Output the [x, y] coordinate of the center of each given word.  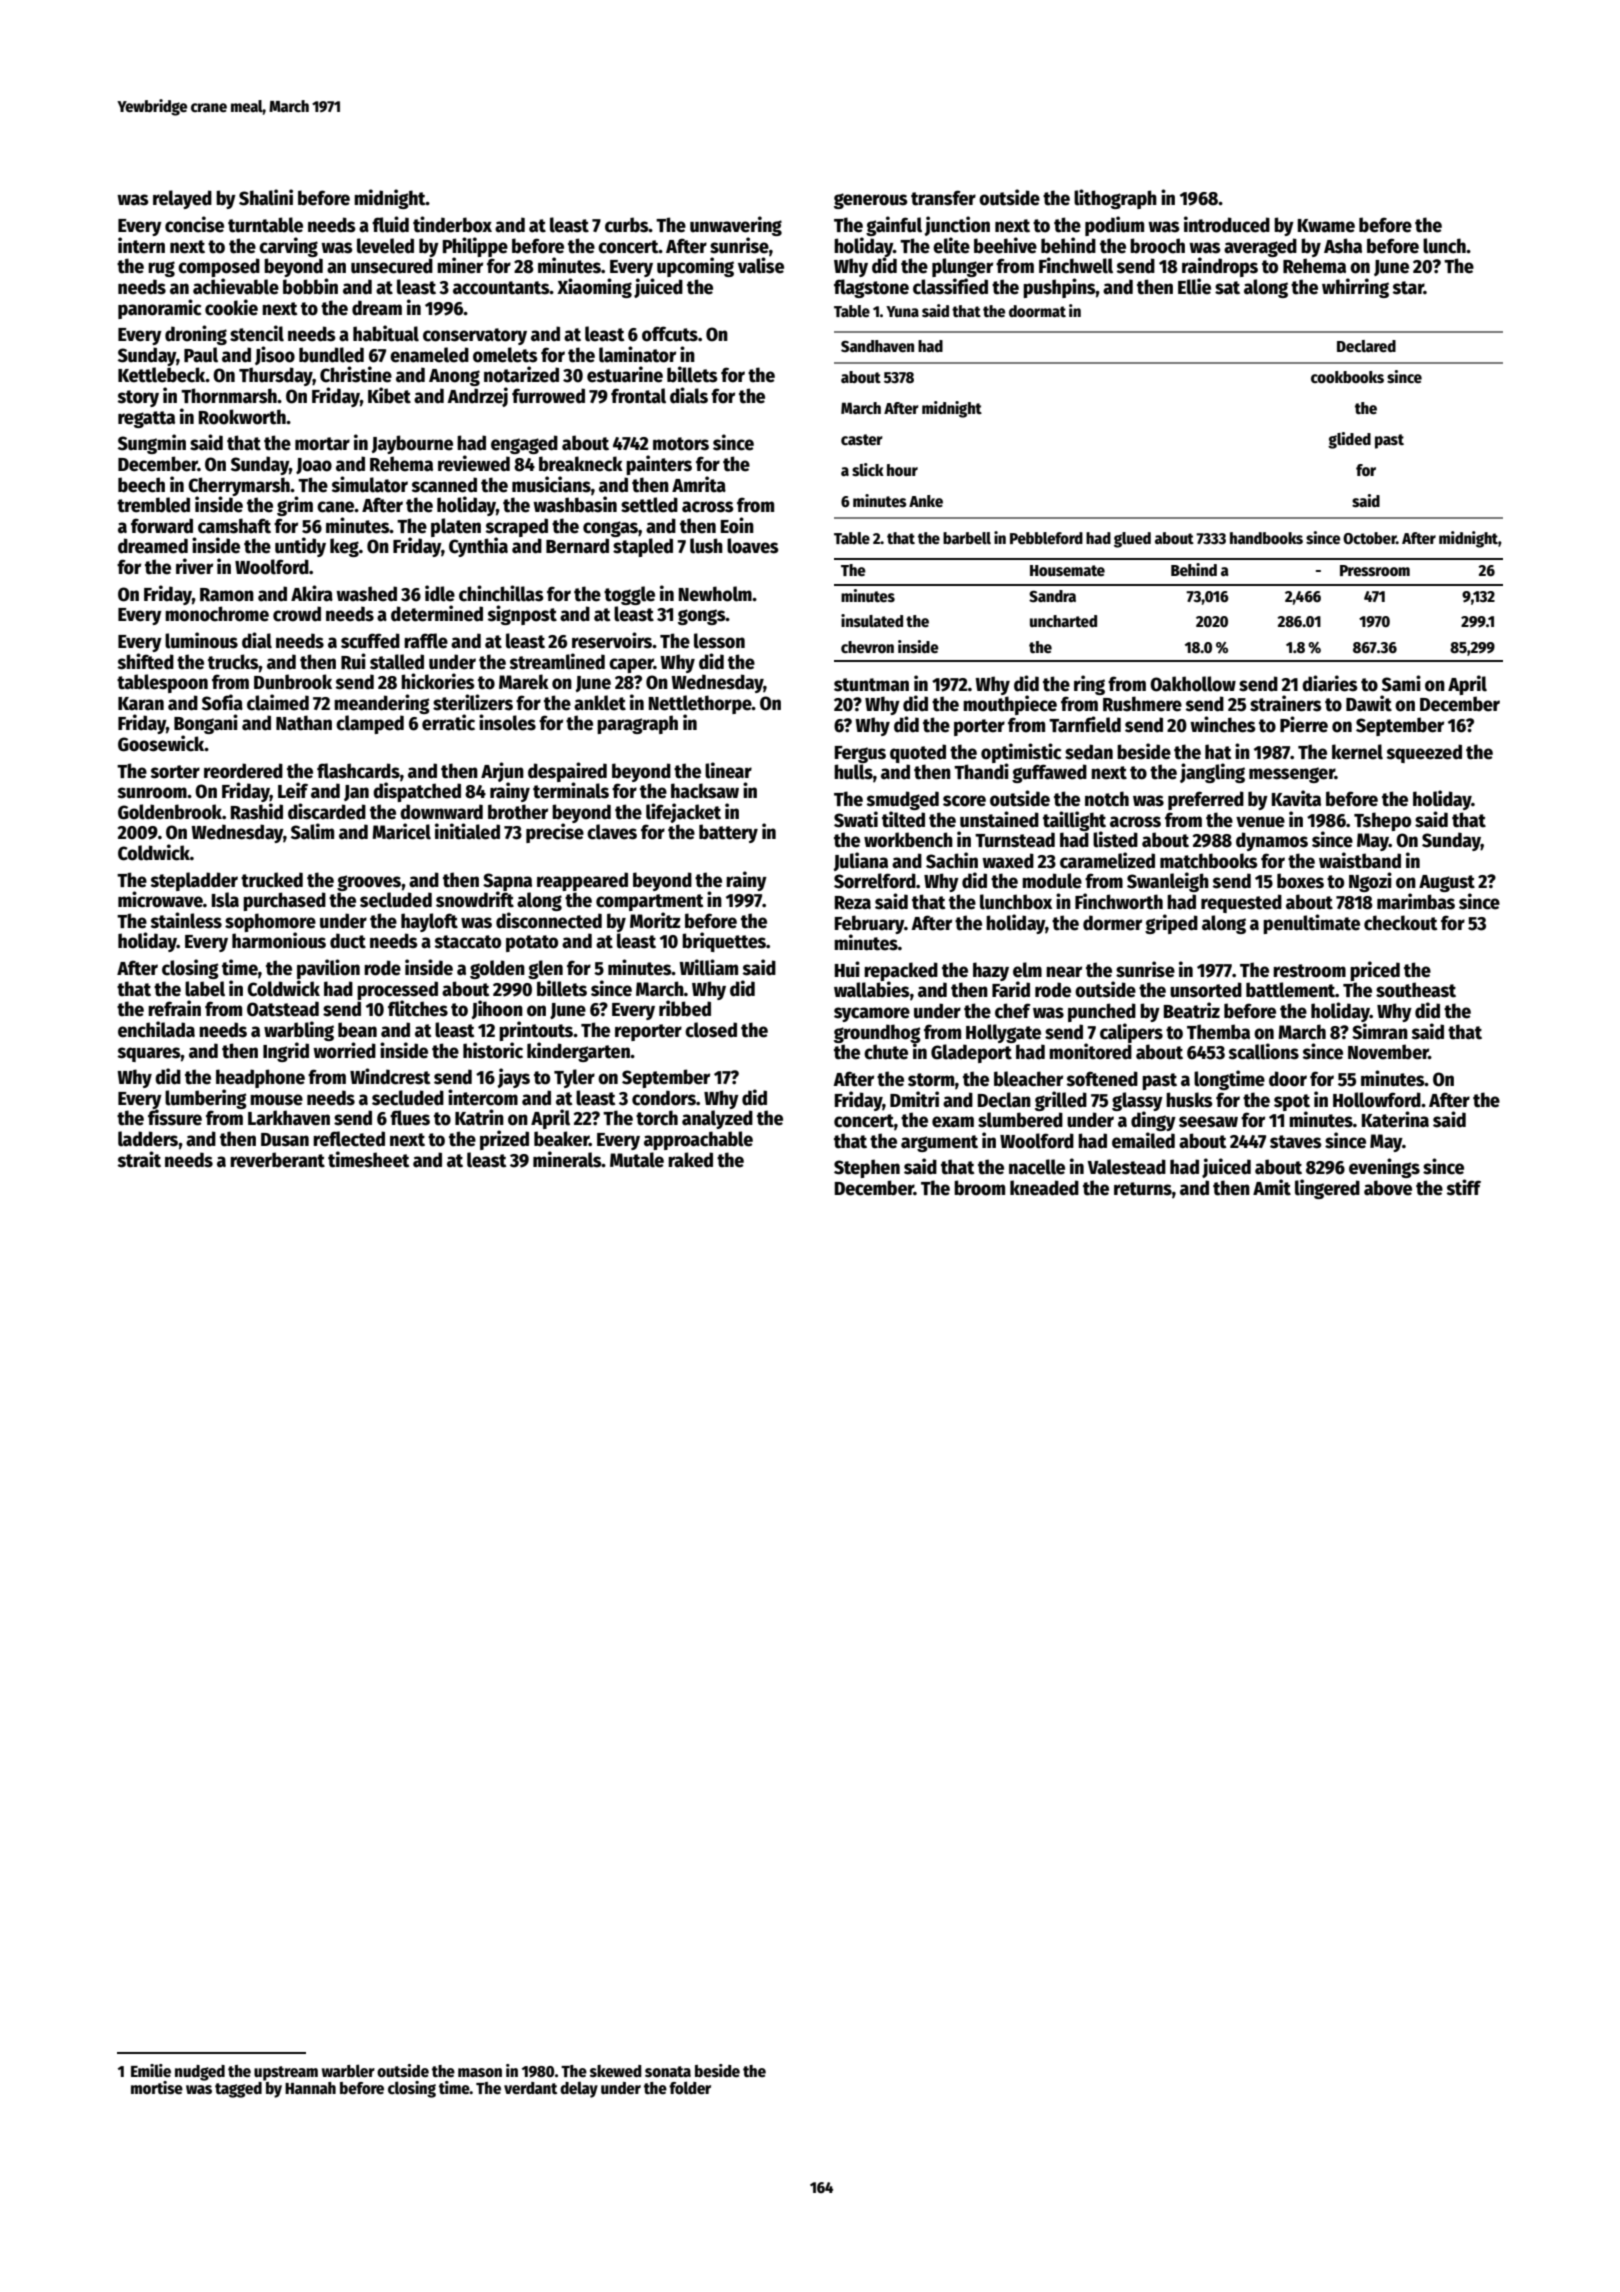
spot [1292, 1102]
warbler [348, 2071]
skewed [616, 2071]
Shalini [266, 197]
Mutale [637, 1160]
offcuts [670, 334]
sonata [668, 2072]
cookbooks [1347, 377]
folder [690, 2088]
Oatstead [283, 1009]
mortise [157, 2087]
